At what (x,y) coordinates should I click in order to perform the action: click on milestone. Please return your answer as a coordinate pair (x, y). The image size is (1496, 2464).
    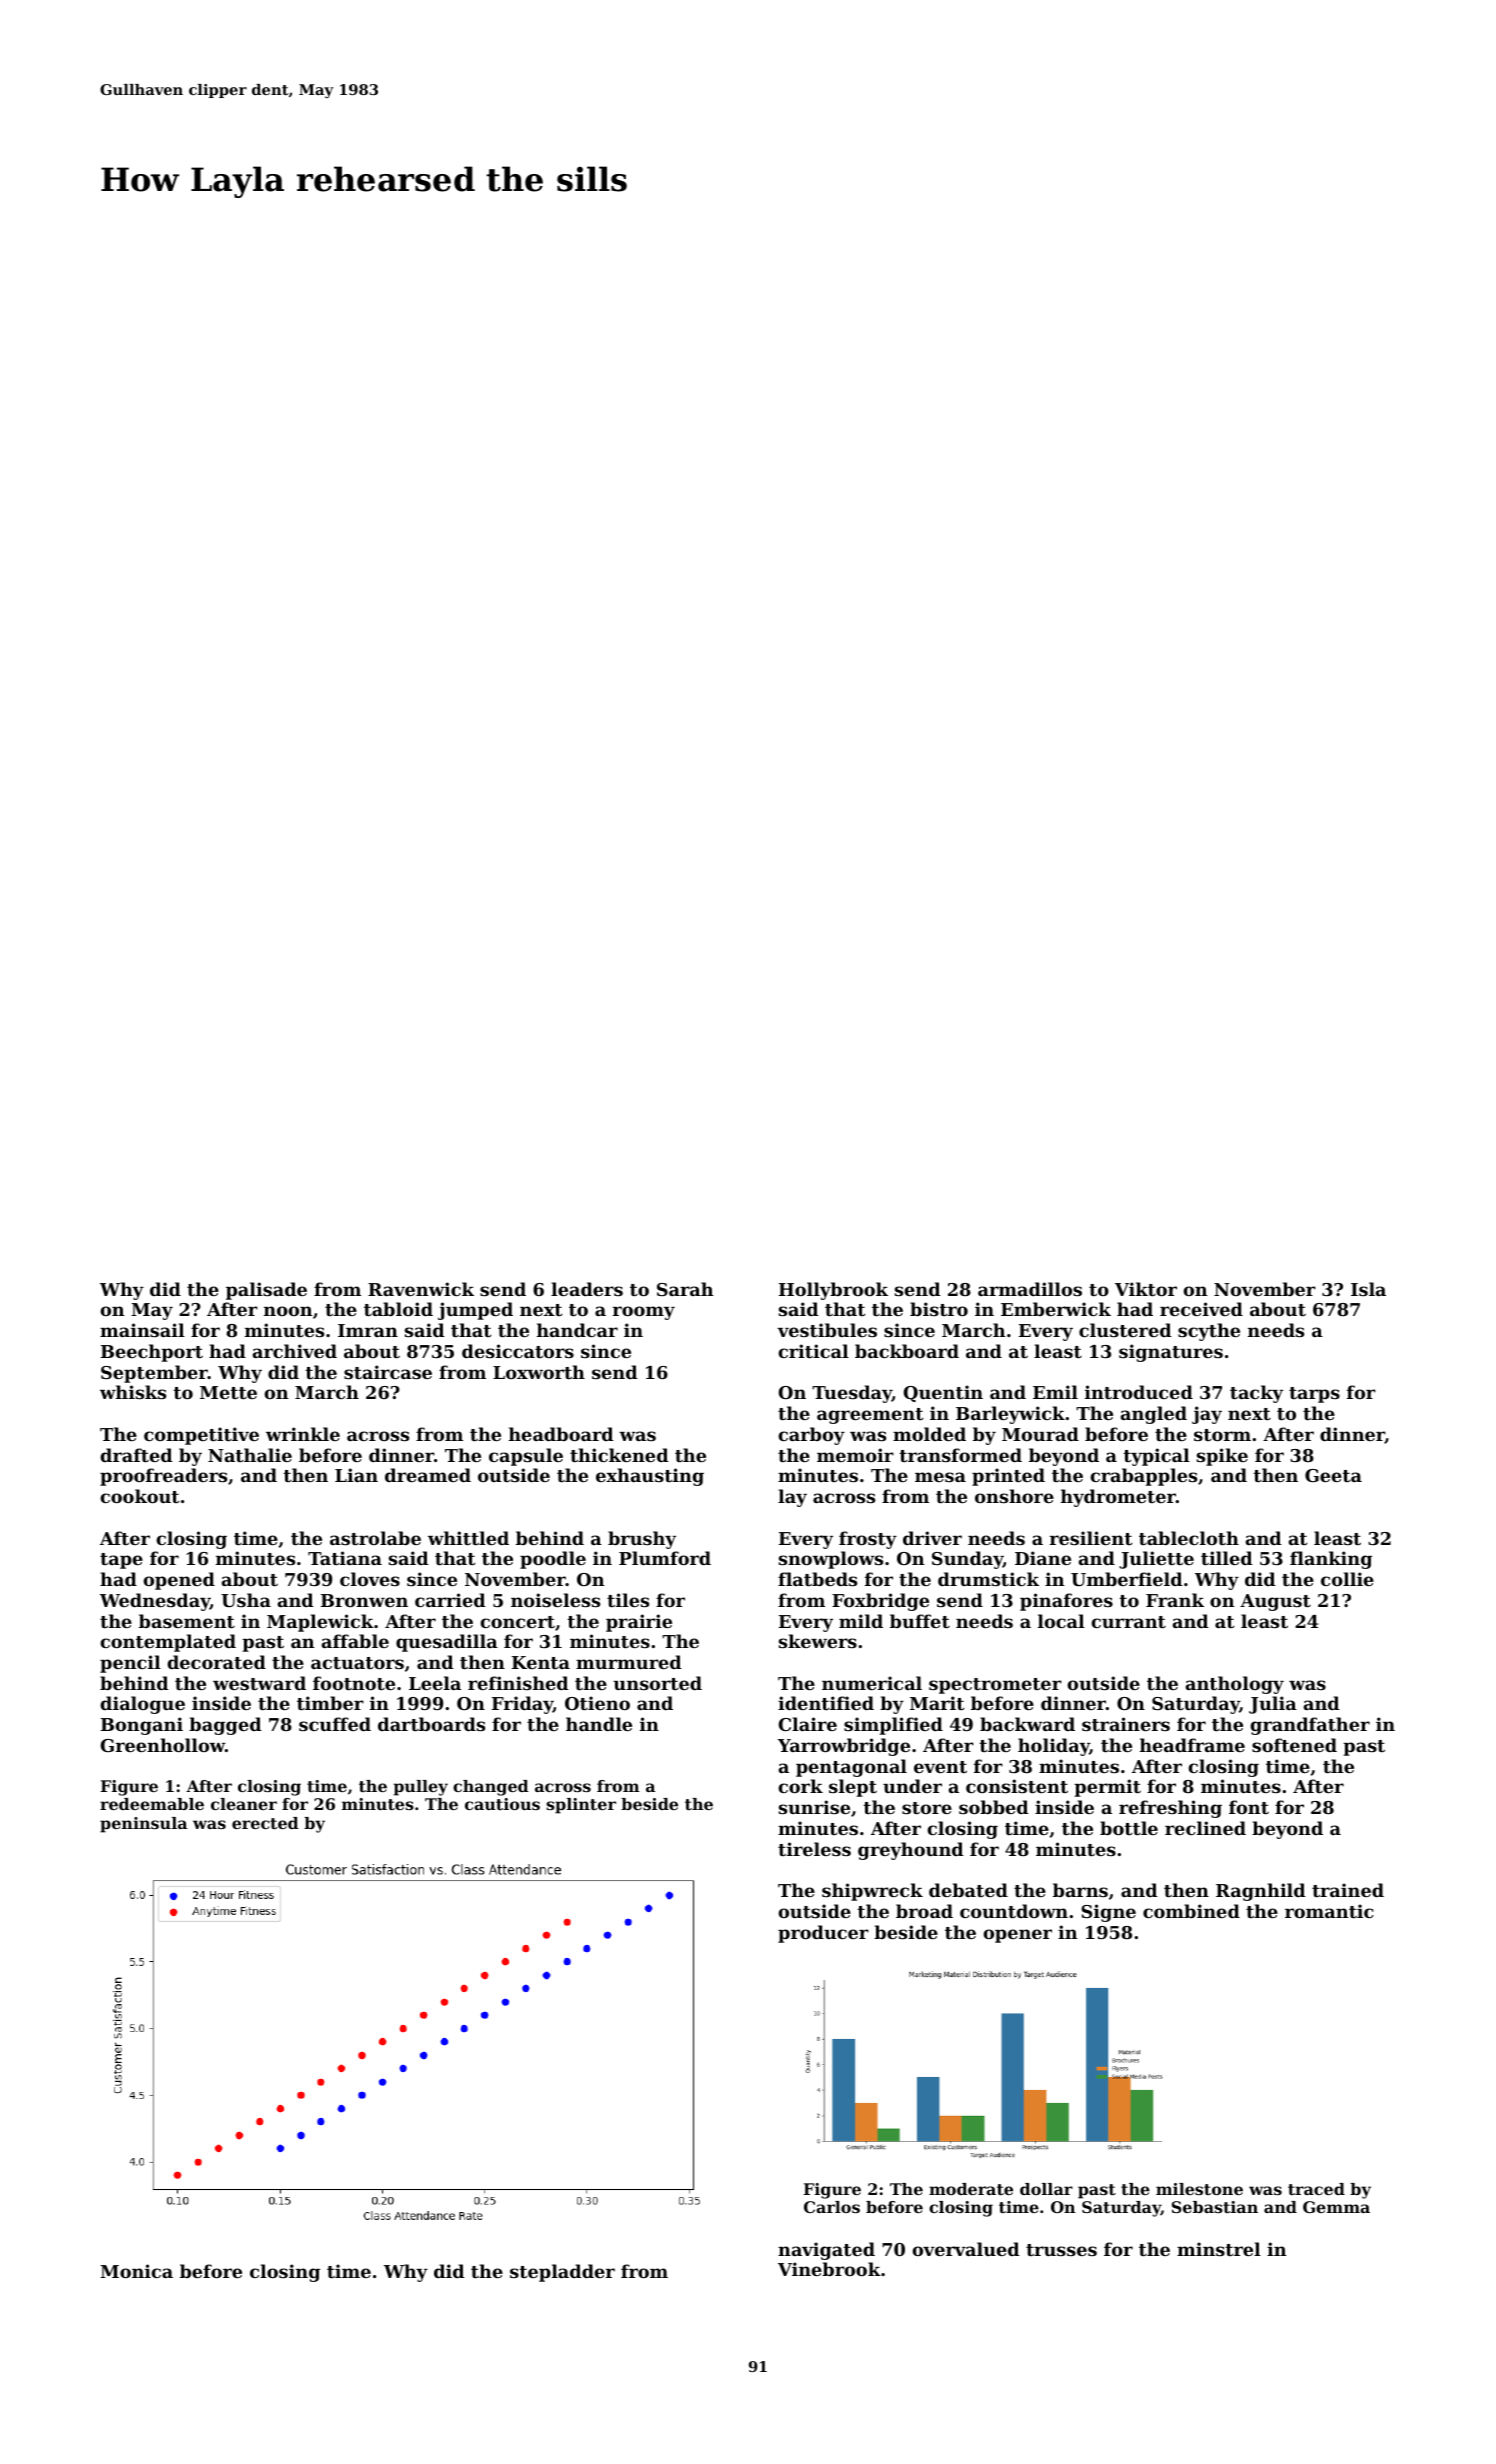
    Looking at the image, I should click on (1199, 2189).
